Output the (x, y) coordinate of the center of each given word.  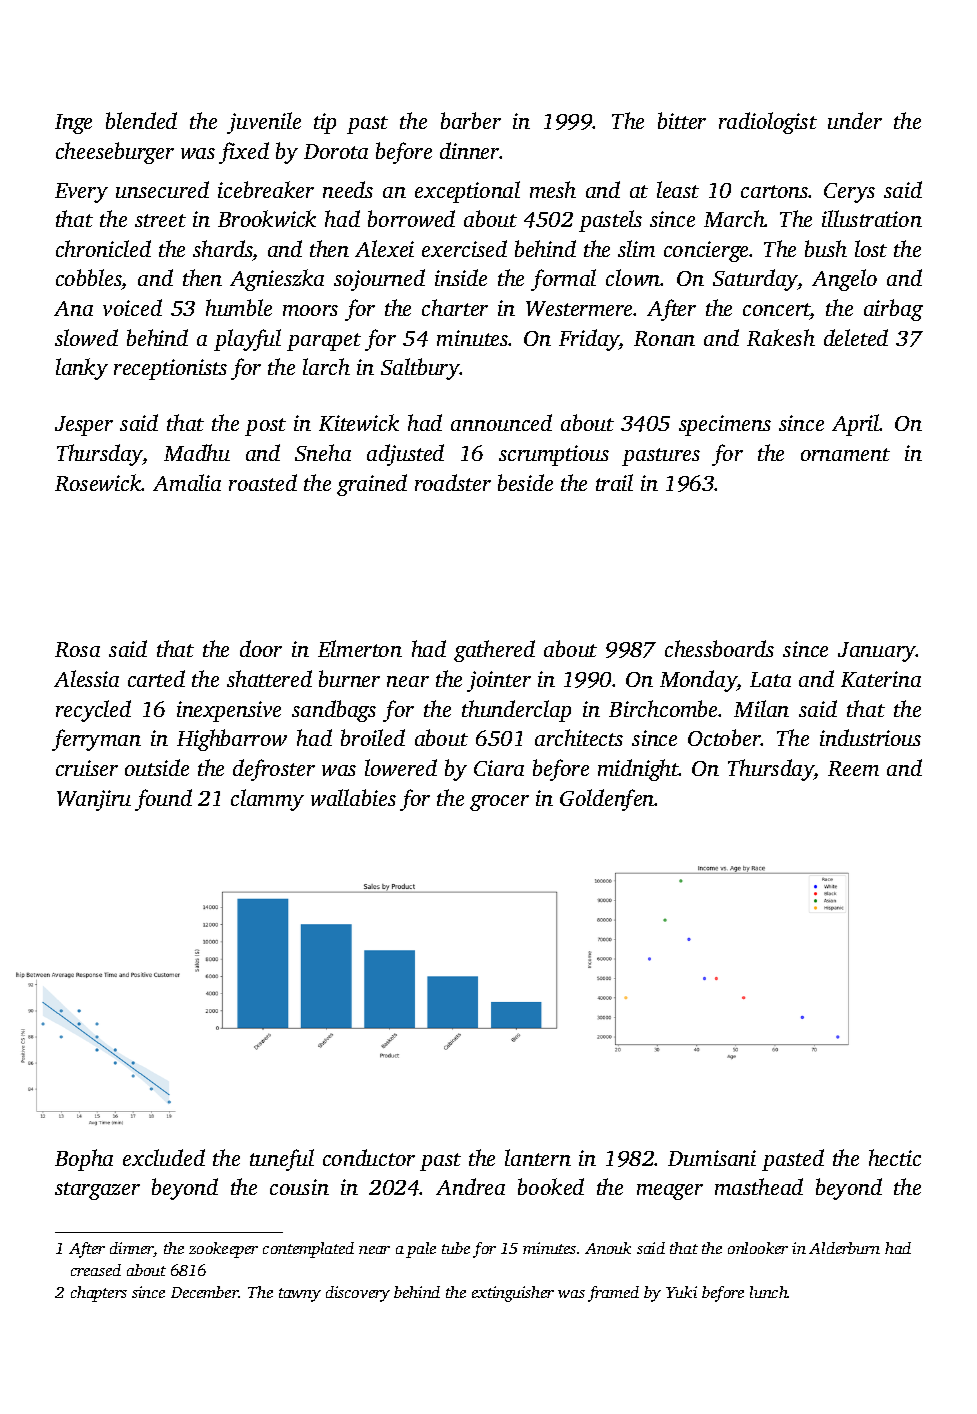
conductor (369, 1157)
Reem (853, 768)
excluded (164, 1157)
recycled (93, 711)
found (163, 800)
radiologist (768, 123)
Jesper (84, 426)
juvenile (264, 123)
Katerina (881, 679)
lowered (401, 767)
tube (456, 1248)
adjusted (405, 455)
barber (471, 120)
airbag (893, 310)
